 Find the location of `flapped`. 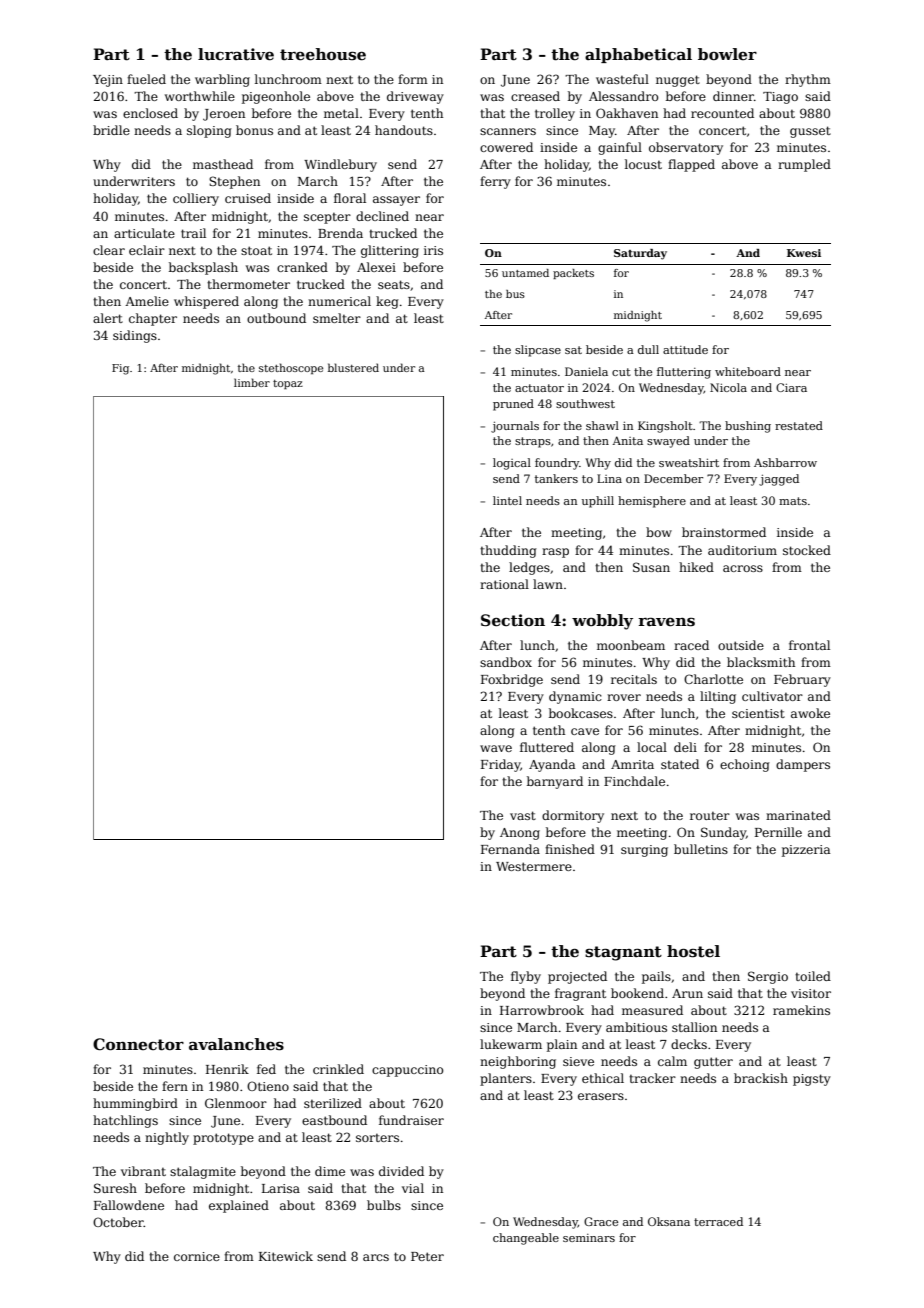

flapped is located at coordinates (691, 165).
